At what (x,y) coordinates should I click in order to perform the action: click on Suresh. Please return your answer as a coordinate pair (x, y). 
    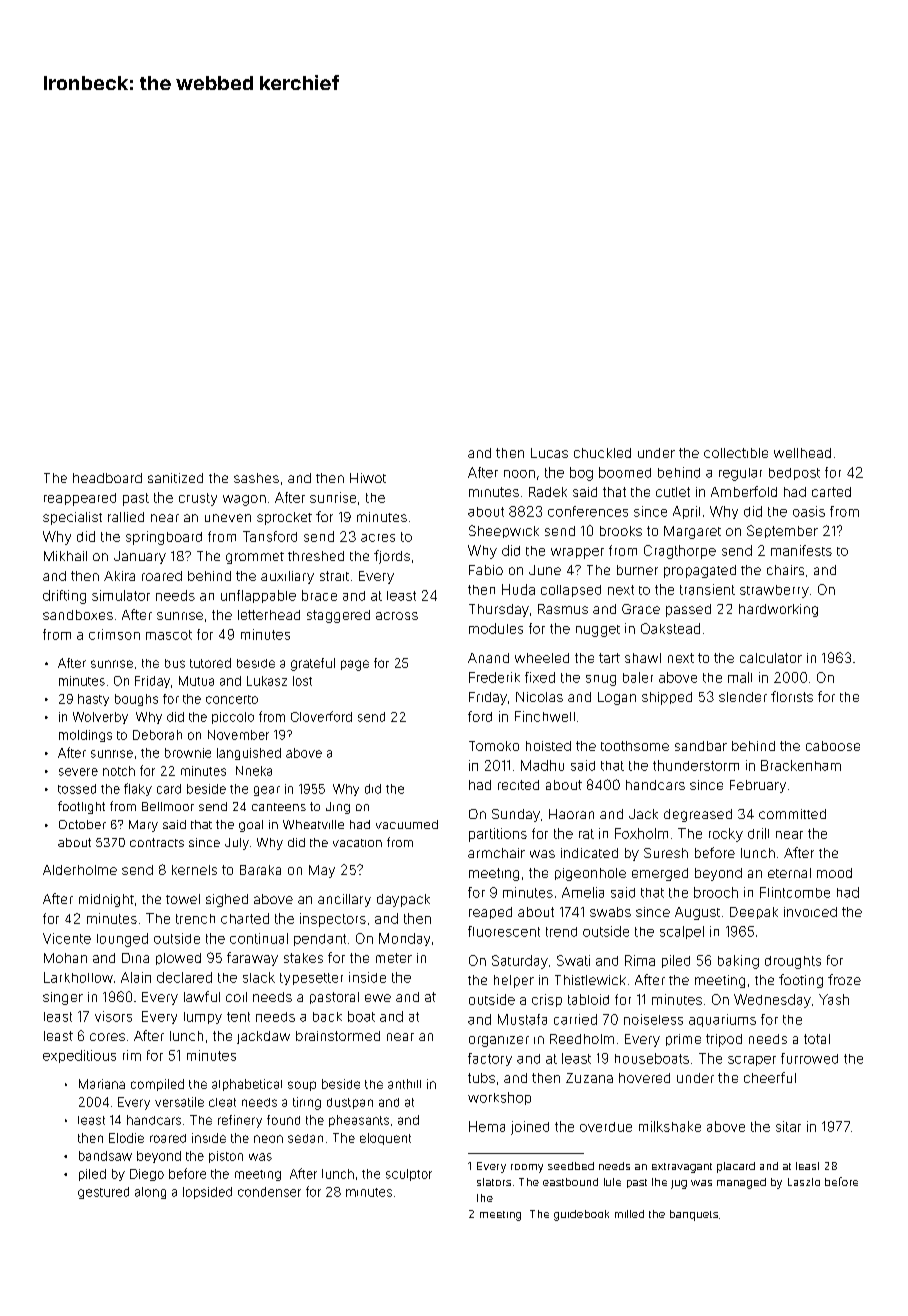
    Looking at the image, I should click on (666, 853).
